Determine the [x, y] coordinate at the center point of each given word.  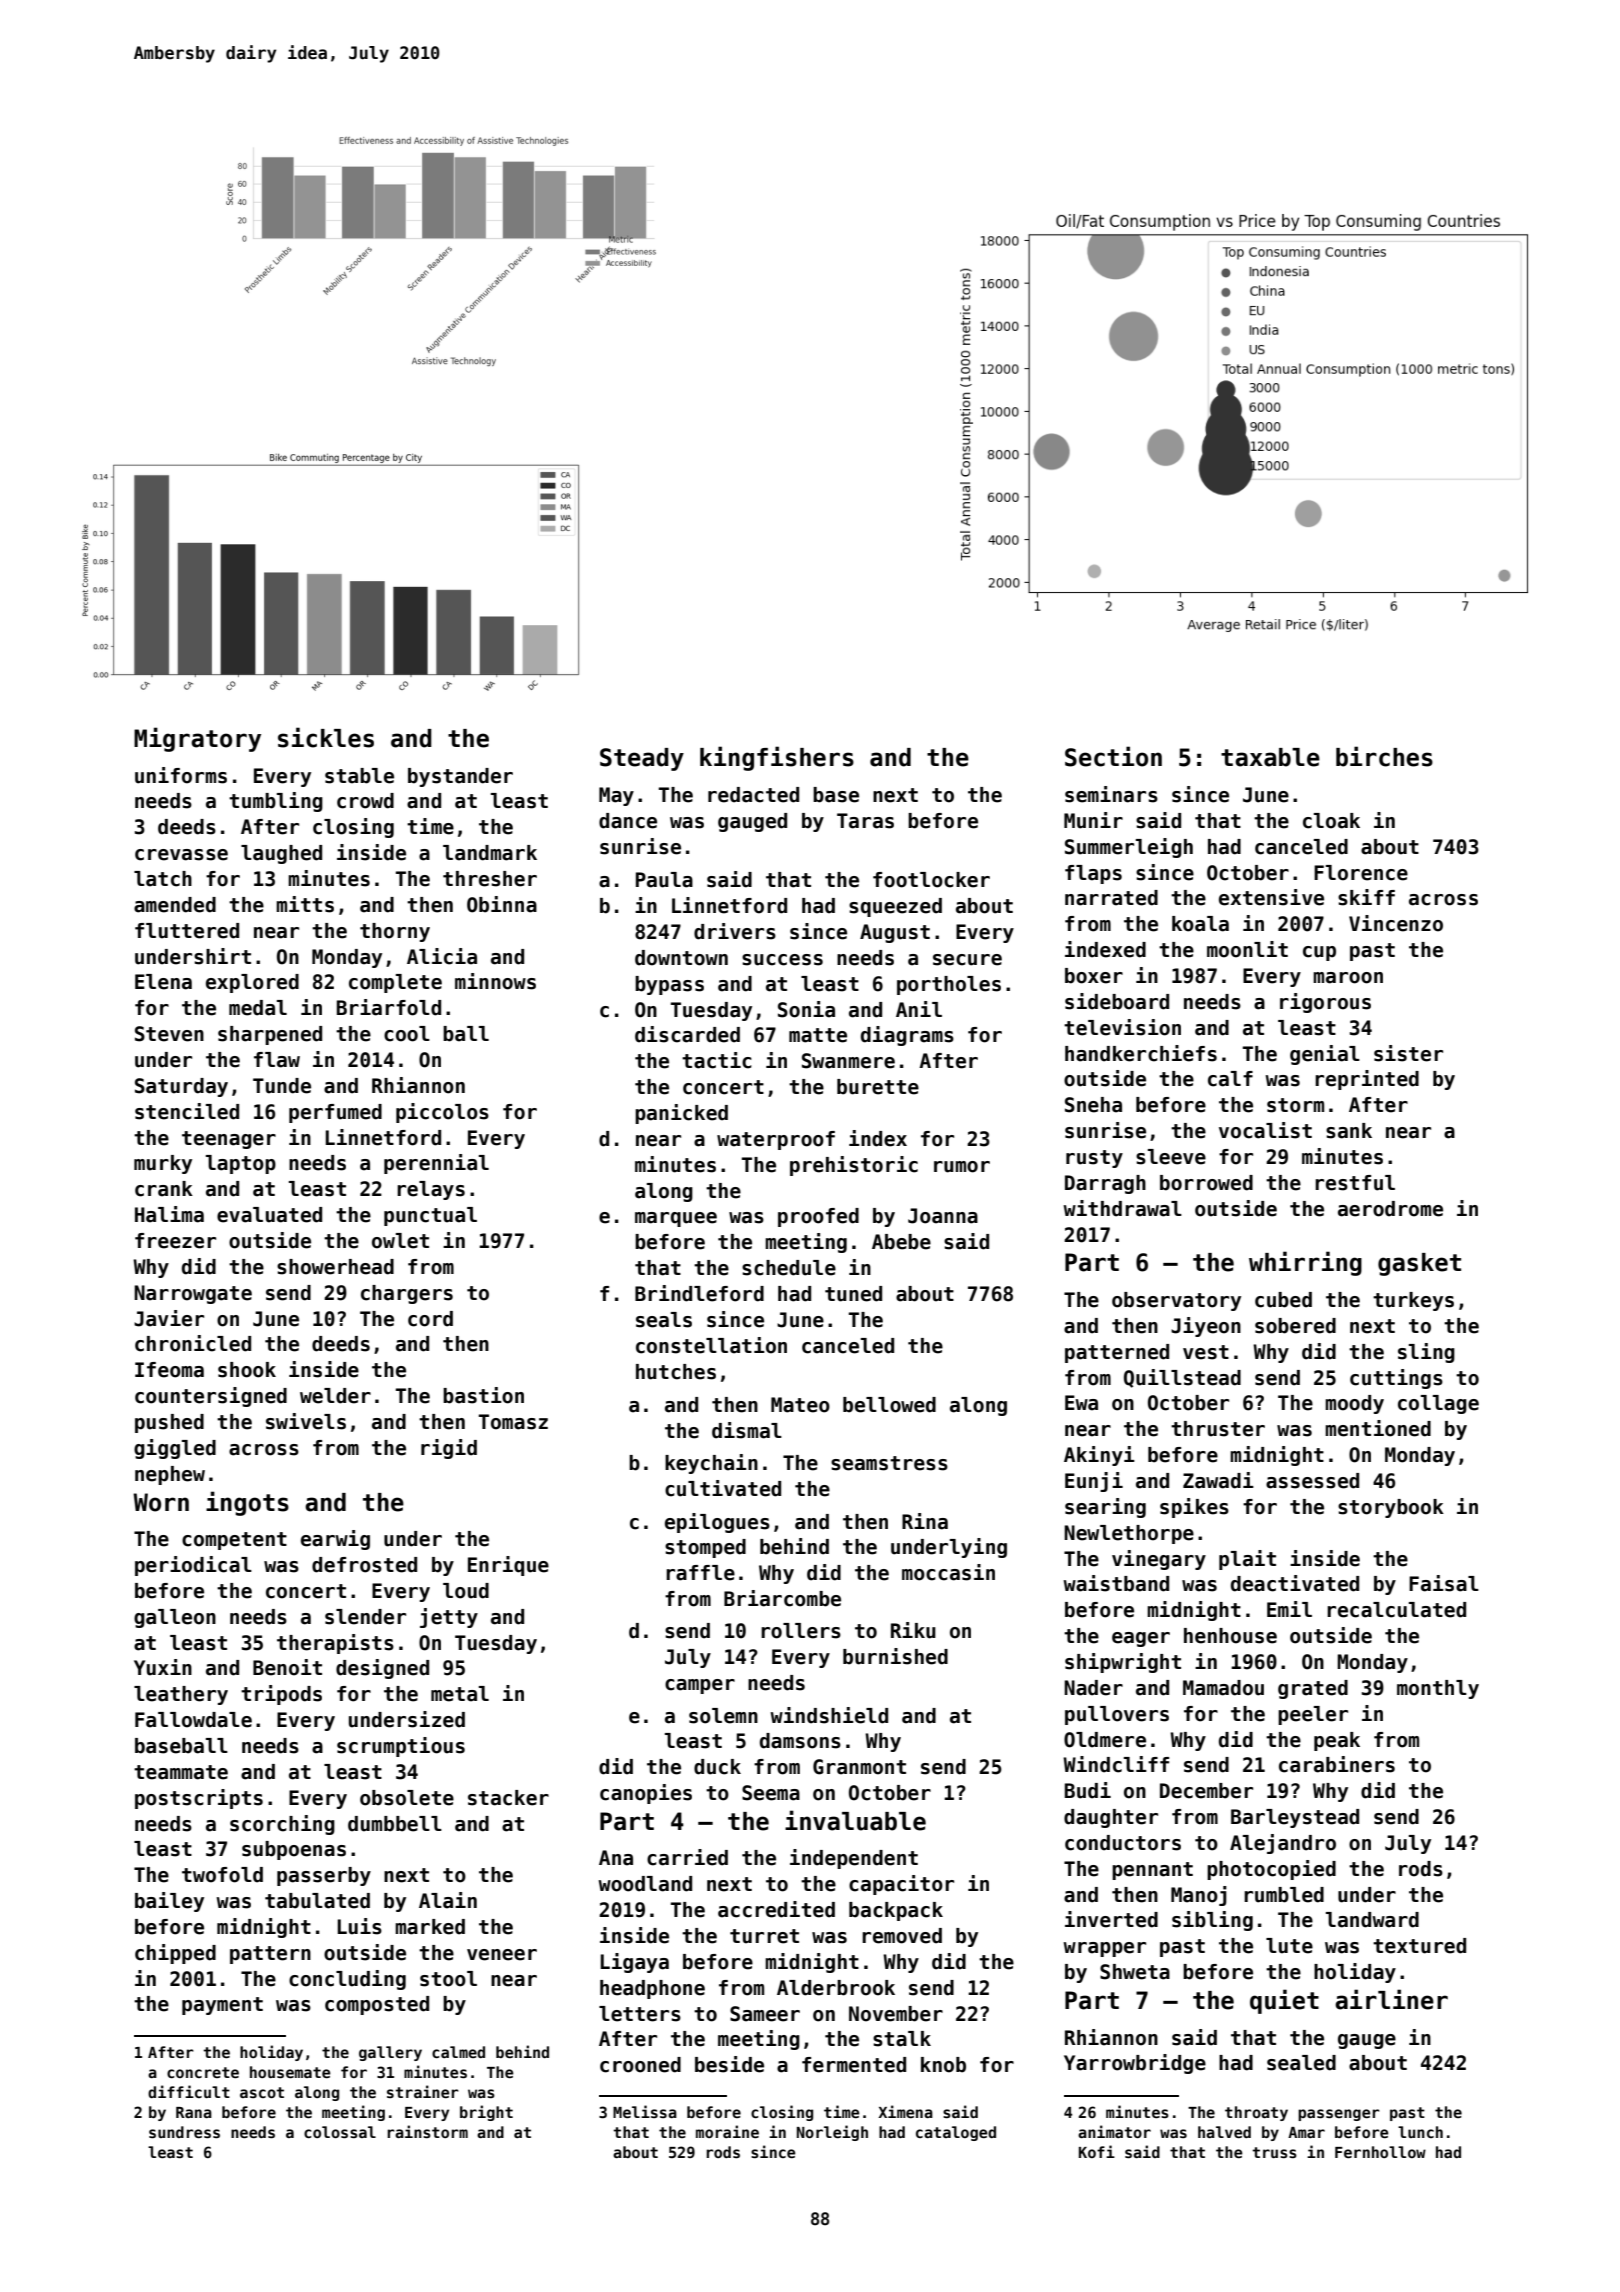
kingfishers [777, 758]
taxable [1270, 757]
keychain [711, 1464]
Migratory [197, 739]
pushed [169, 1423]
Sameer [765, 2014]
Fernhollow [1380, 2152]
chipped [175, 1954]
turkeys [1413, 1301]
